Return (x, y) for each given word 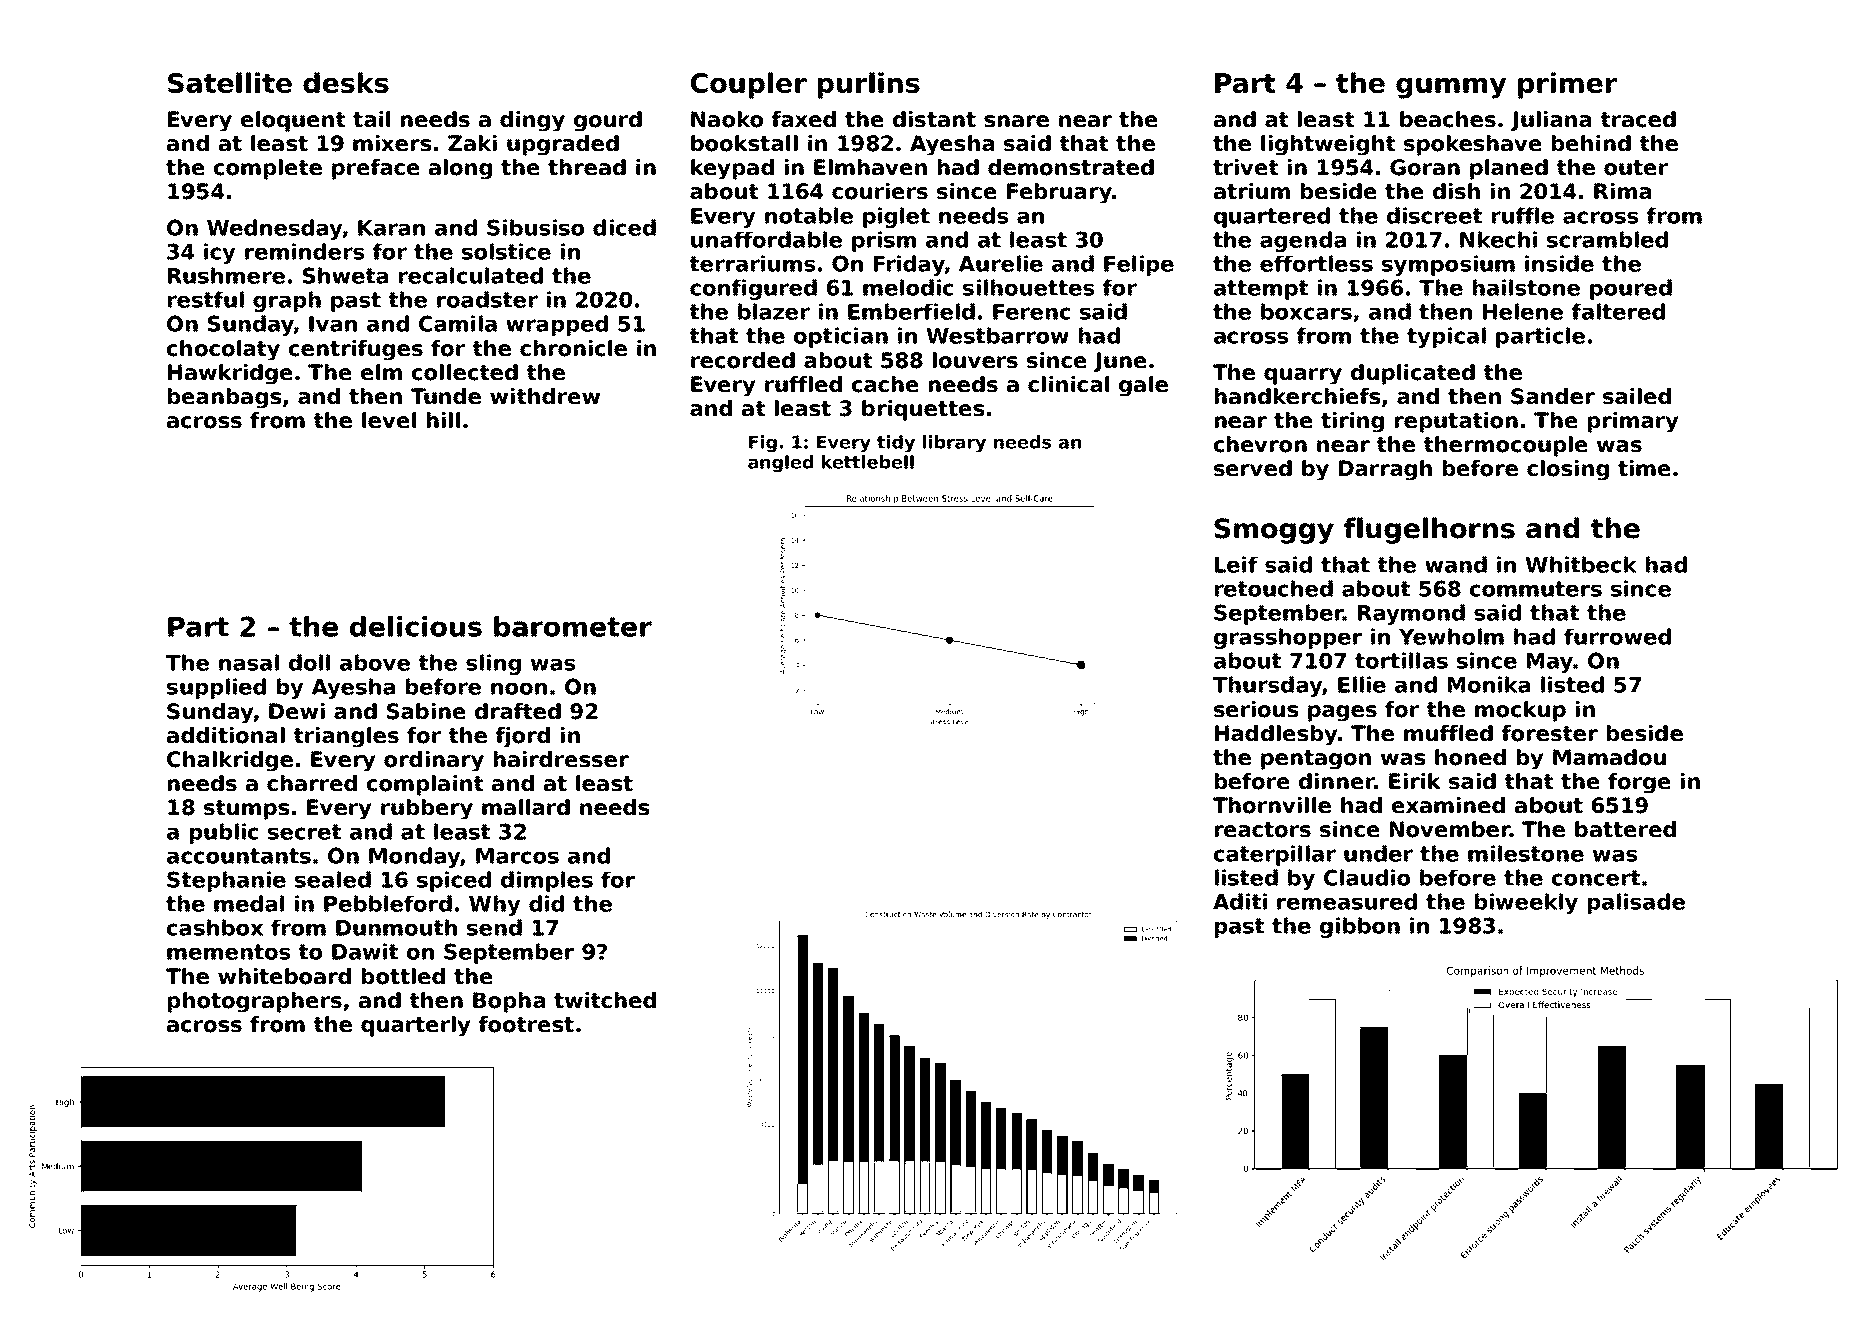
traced (1638, 119)
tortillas (1401, 660)
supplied (216, 688)
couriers (880, 191)
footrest (526, 1024)
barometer (573, 626)
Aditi (1240, 901)
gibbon (1360, 927)
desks (346, 82)
